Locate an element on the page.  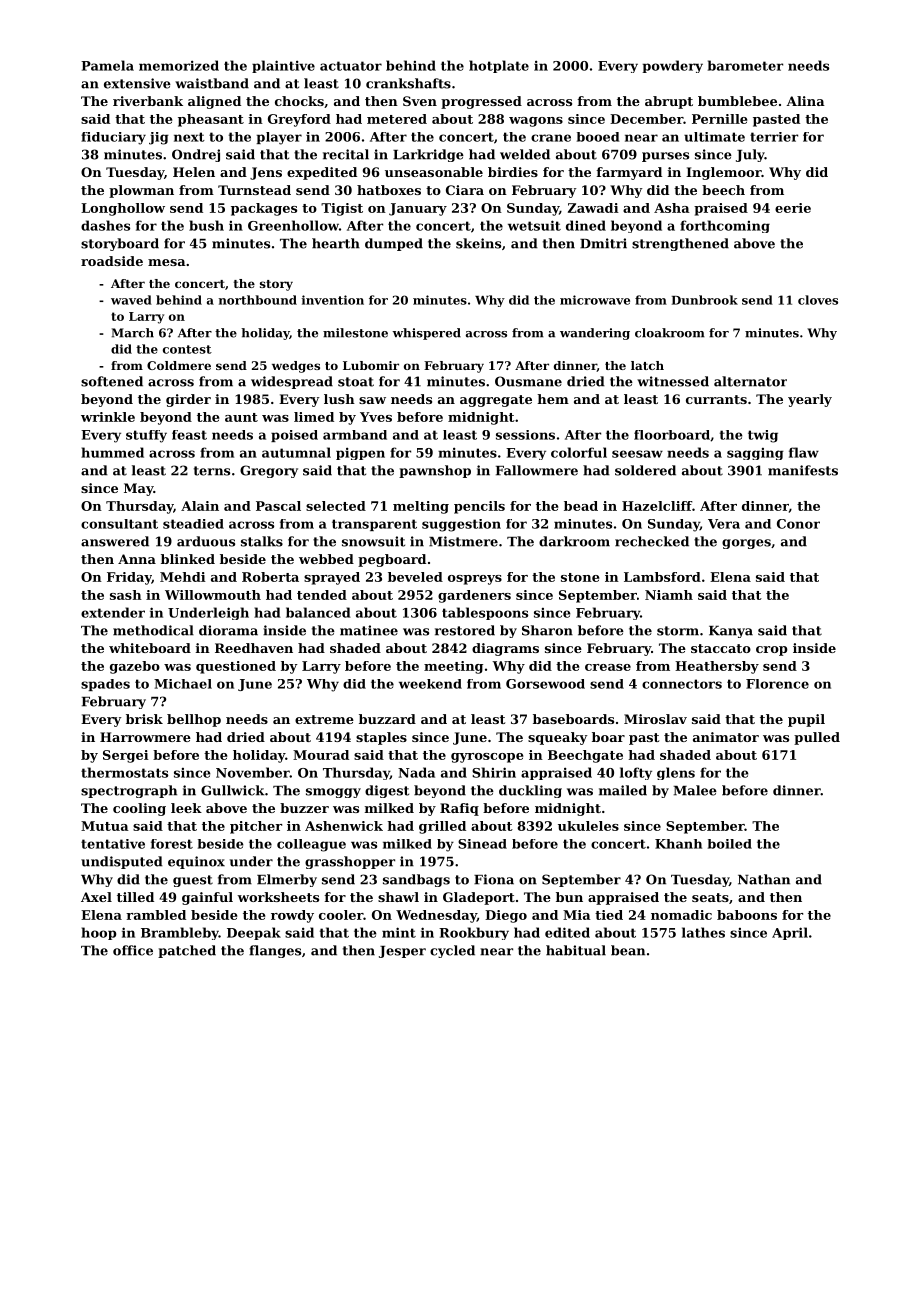
matinee is located at coordinates (369, 630).
